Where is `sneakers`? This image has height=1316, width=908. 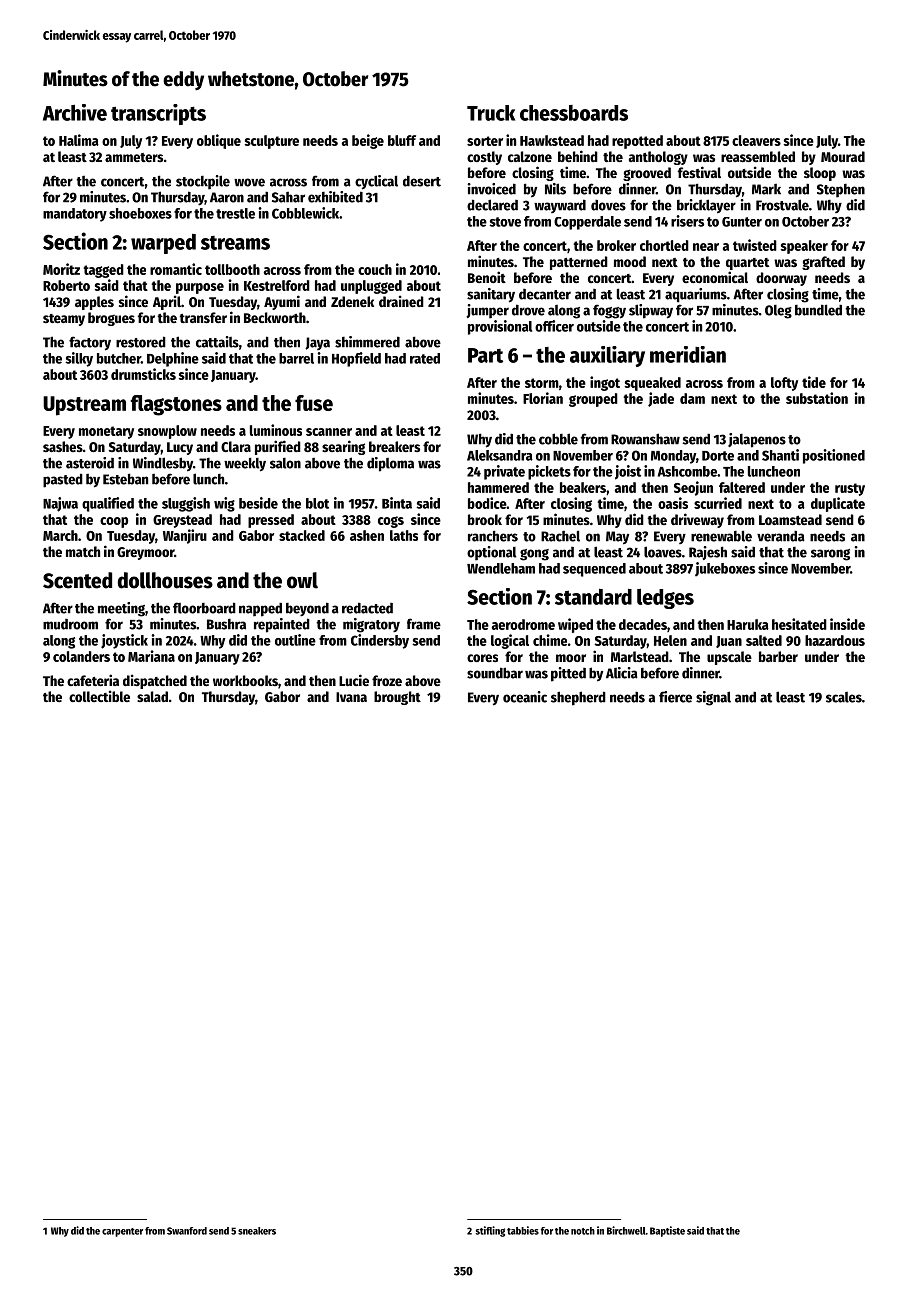
sneakers is located at coordinates (257, 1231).
